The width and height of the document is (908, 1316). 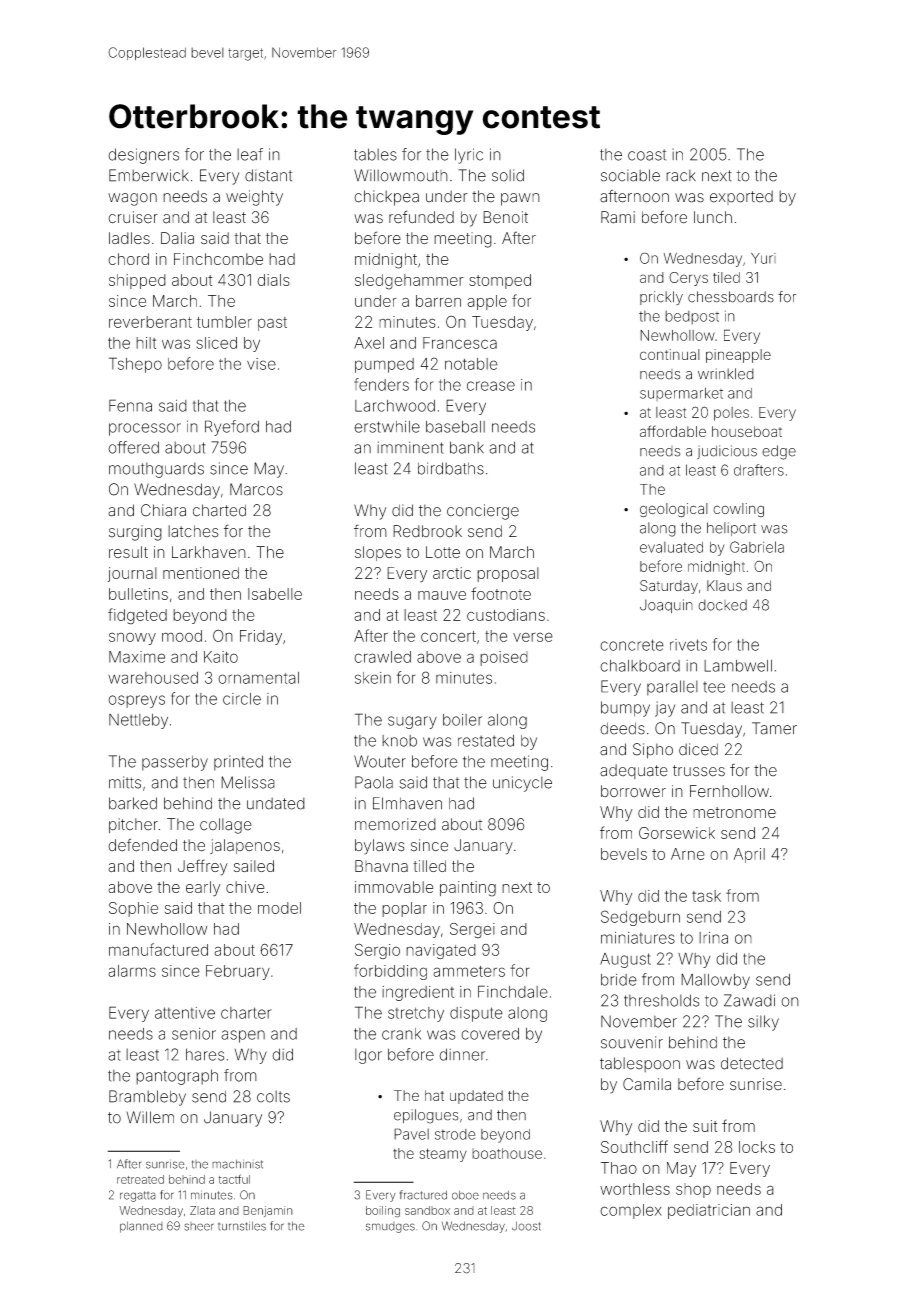 What do you see at coordinates (681, 175) in the document?
I see `rack` at bounding box center [681, 175].
